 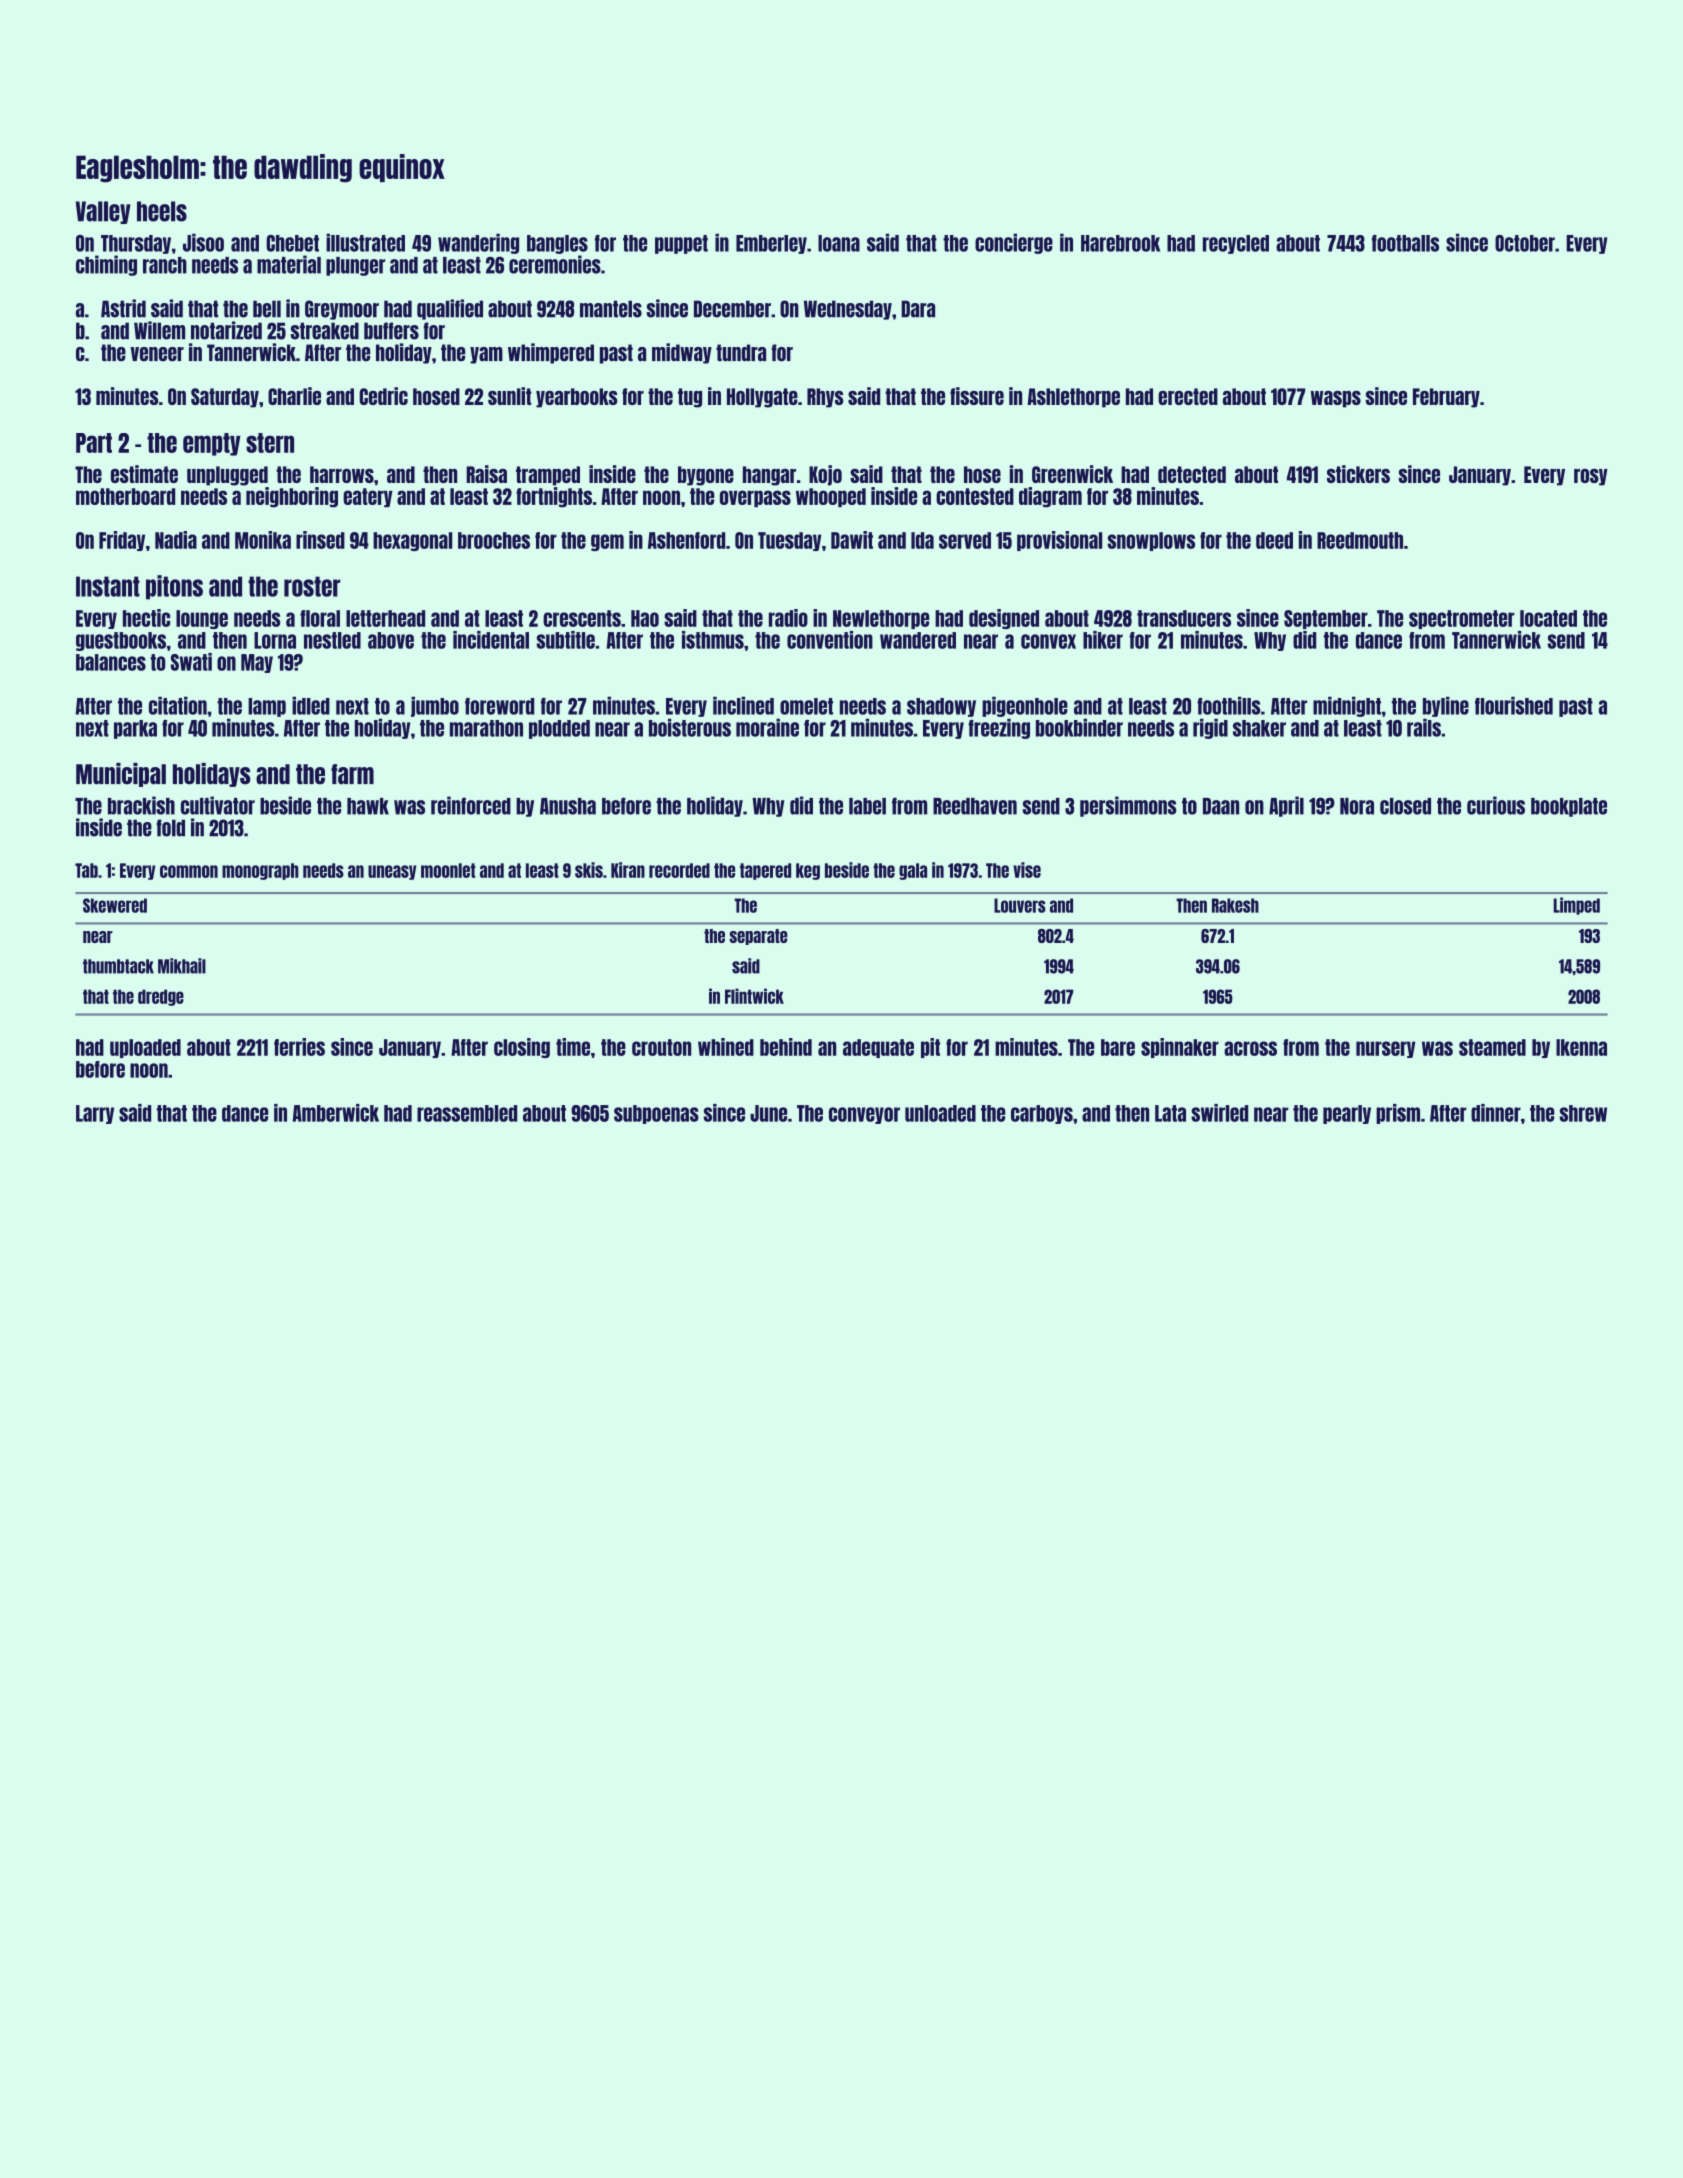 What do you see at coordinates (1274, 540) in the image?
I see `deed` at bounding box center [1274, 540].
